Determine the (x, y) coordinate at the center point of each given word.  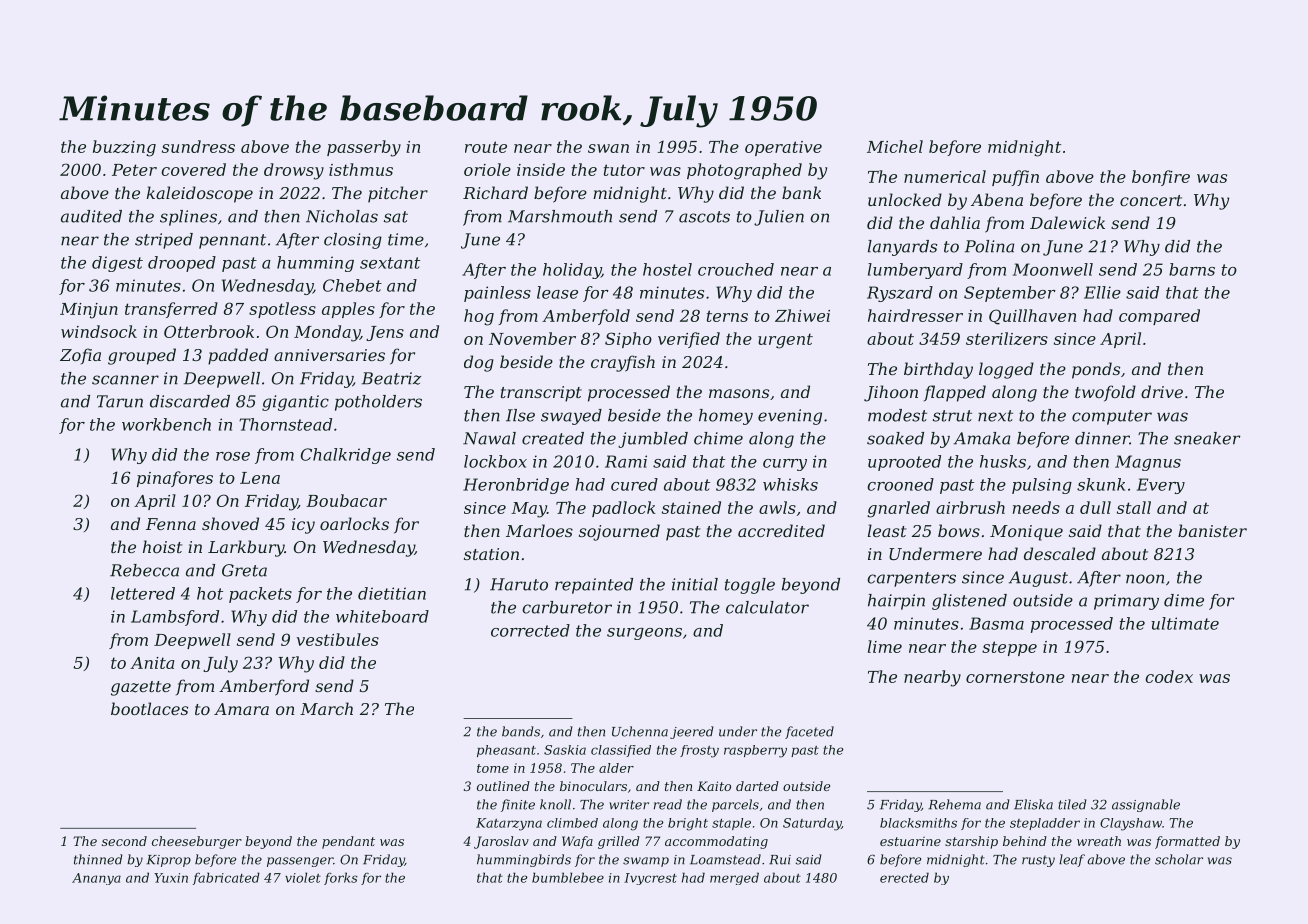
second (124, 841)
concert (1151, 200)
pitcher (398, 194)
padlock (624, 509)
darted (757, 786)
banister (1212, 530)
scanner (125, 380)
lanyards (902, 248)
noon (1145, 579)
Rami (626, 461)
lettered (143, 593)
